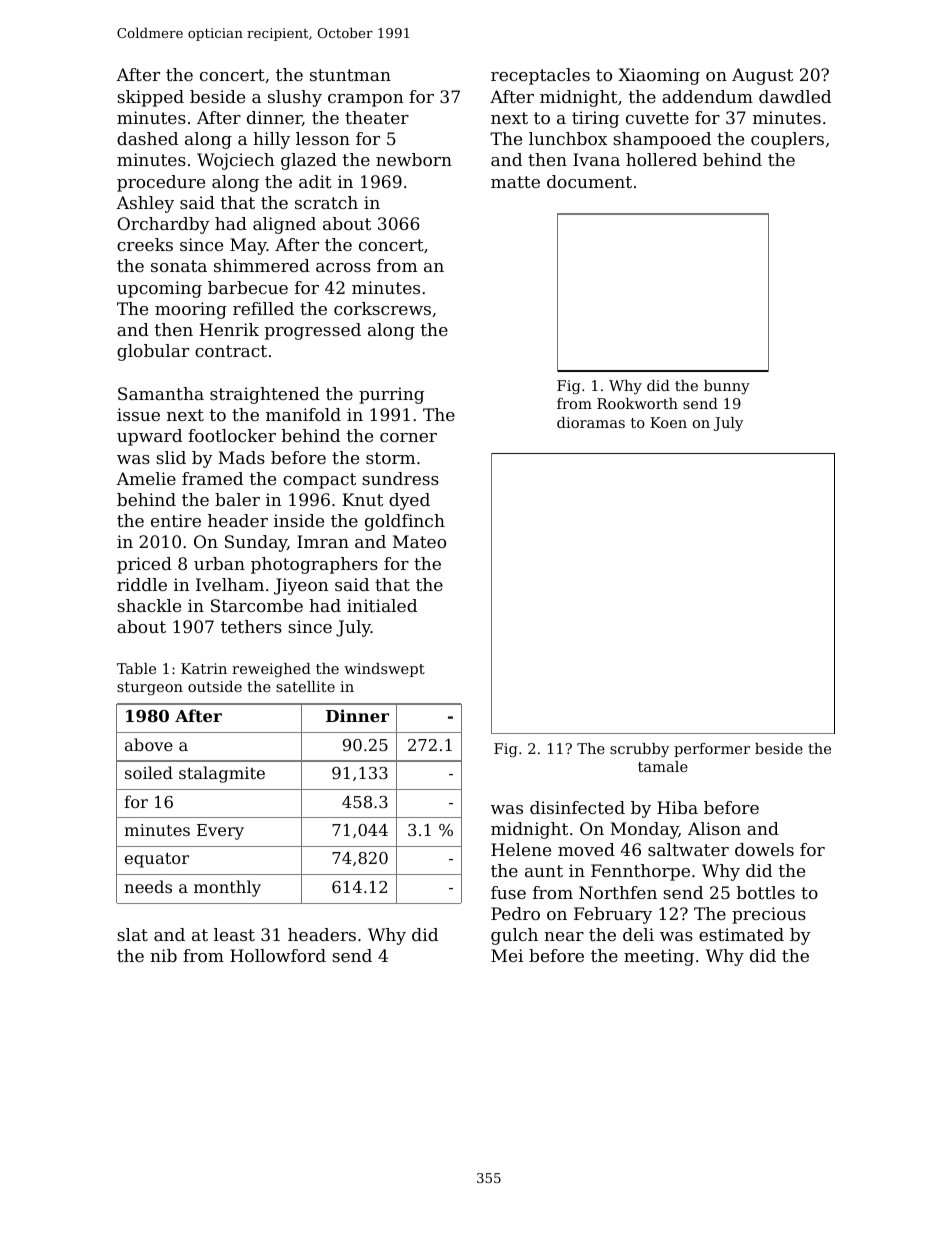  What do you see at coordinates (764, 849) in the screenshot?
I see `dowels` at bounding box center [764, 849].
